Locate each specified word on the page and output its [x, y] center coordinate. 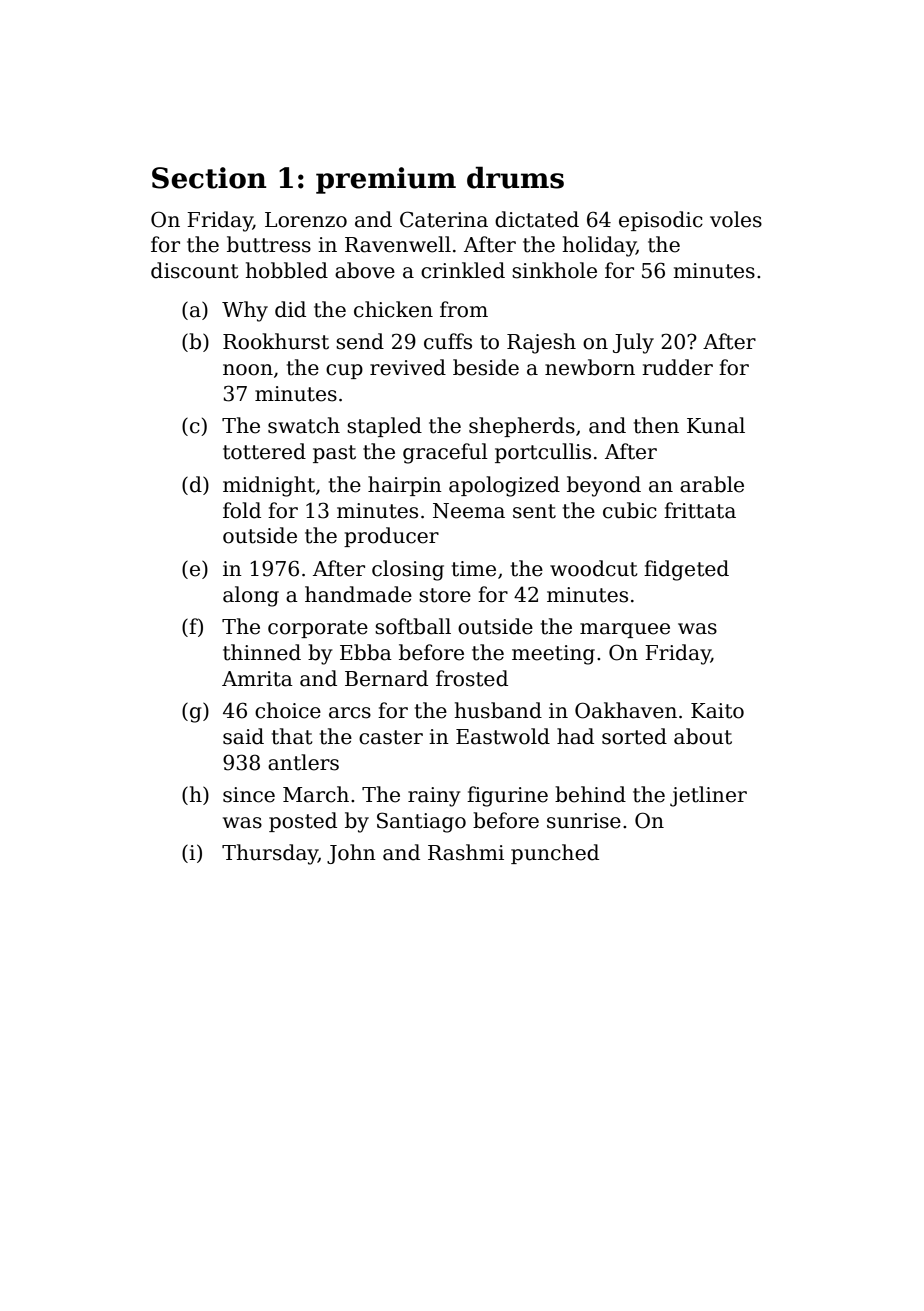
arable [712, 484]
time [474, 569]
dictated [537, 219]
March [316, 794]
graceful [445, 453]
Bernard [386, 678]
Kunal [716, 425]
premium [386, 180]
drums [515, 177]
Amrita [257, 679]
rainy [434, 797]
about [703, 736]
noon [248, 370]
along [251, 596]
